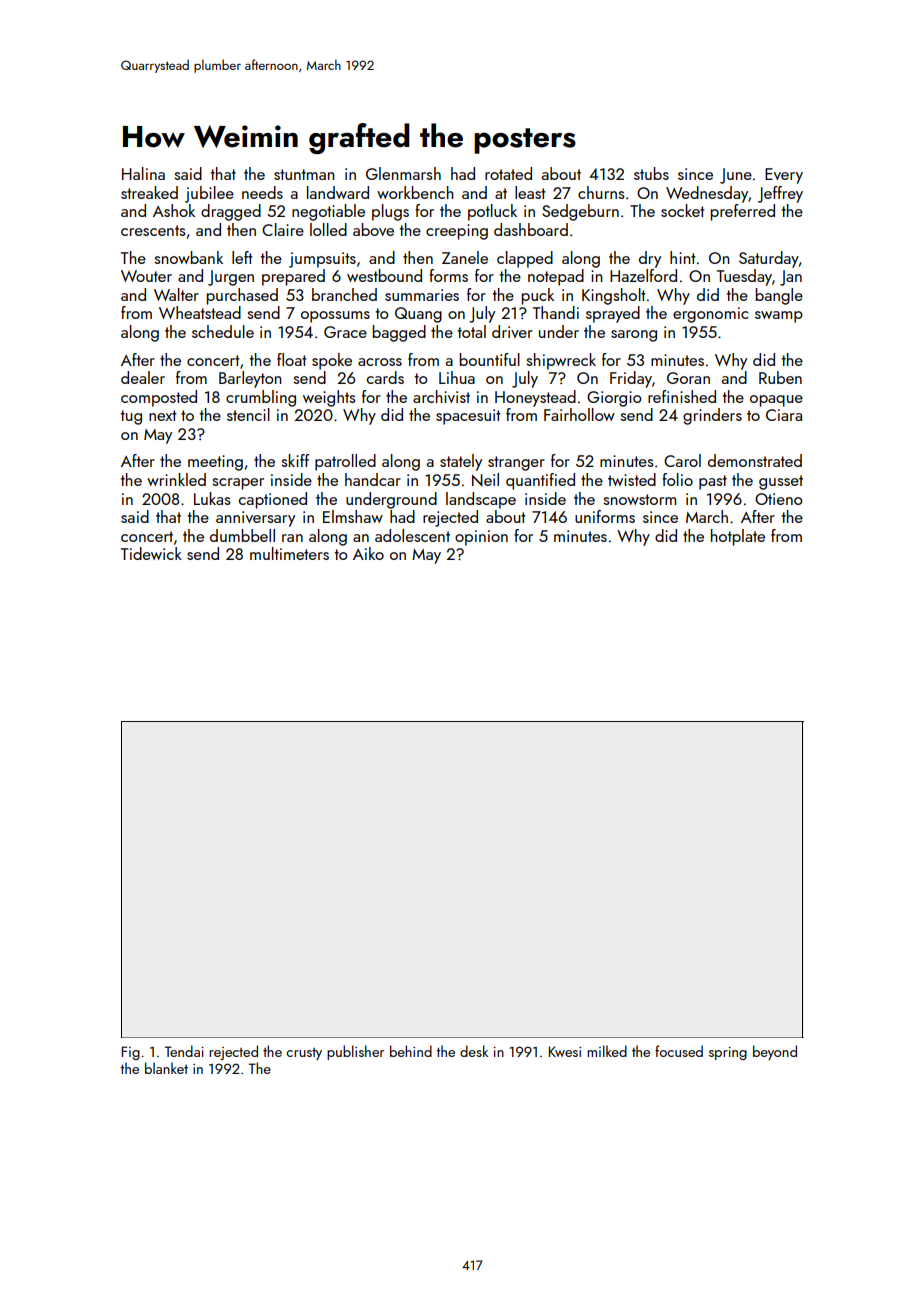  What do you see at coordinates (166, 1068) in the image?
I see `blanket` at bounding box center [166, 1068].
